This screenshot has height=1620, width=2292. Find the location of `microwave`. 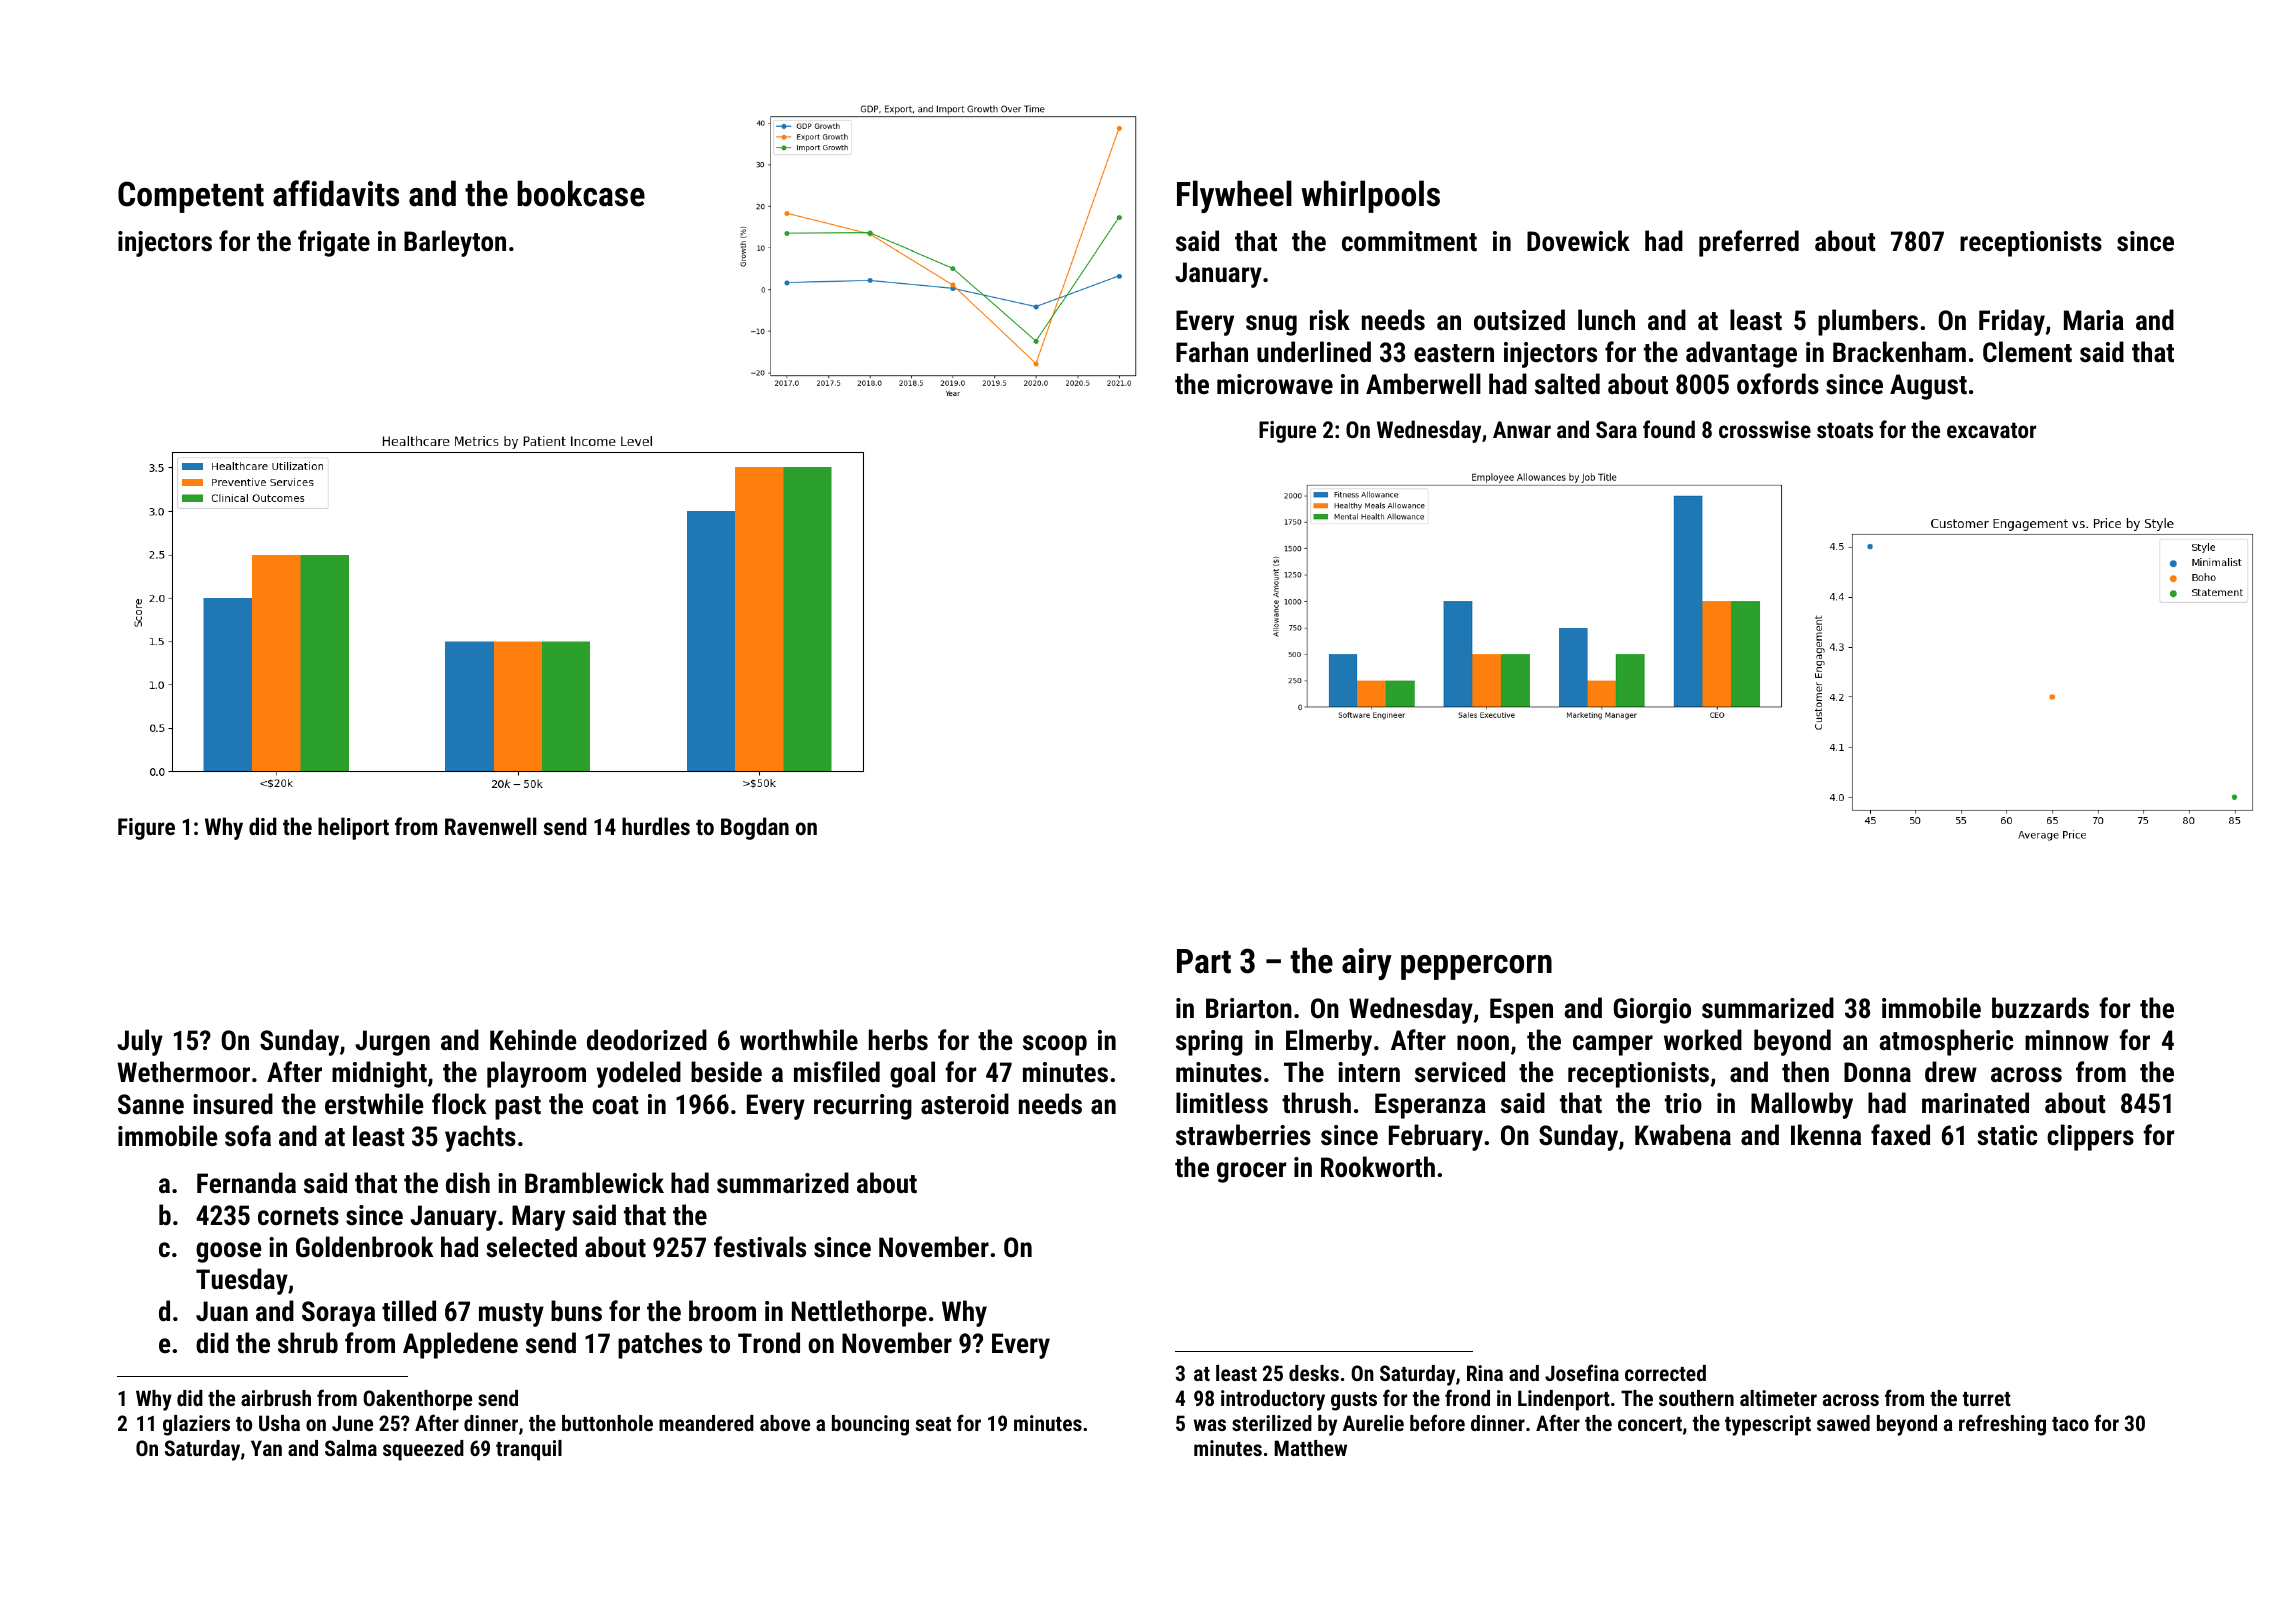

microwave is located at coordinates (1275, 384).
